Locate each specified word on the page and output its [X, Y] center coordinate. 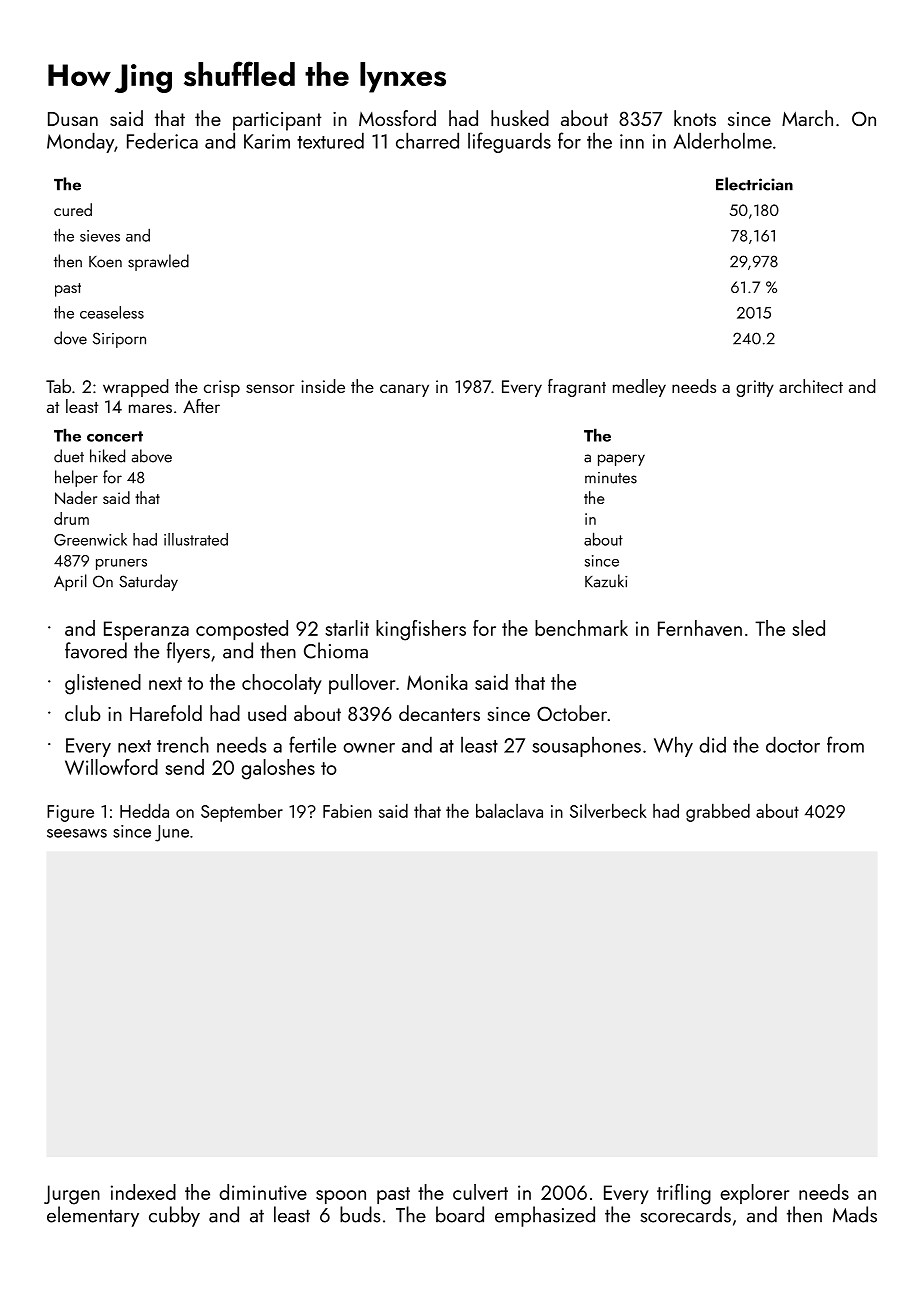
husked [520, 118]
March [807, 118]
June [172, 833]
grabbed [718, 812]
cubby [174, 1216]
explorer [754, 1194]
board [460, 1214]
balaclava [509, 810]
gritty [755, 388]
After [201, 406]
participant [277, 121]
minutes [611, 478]
